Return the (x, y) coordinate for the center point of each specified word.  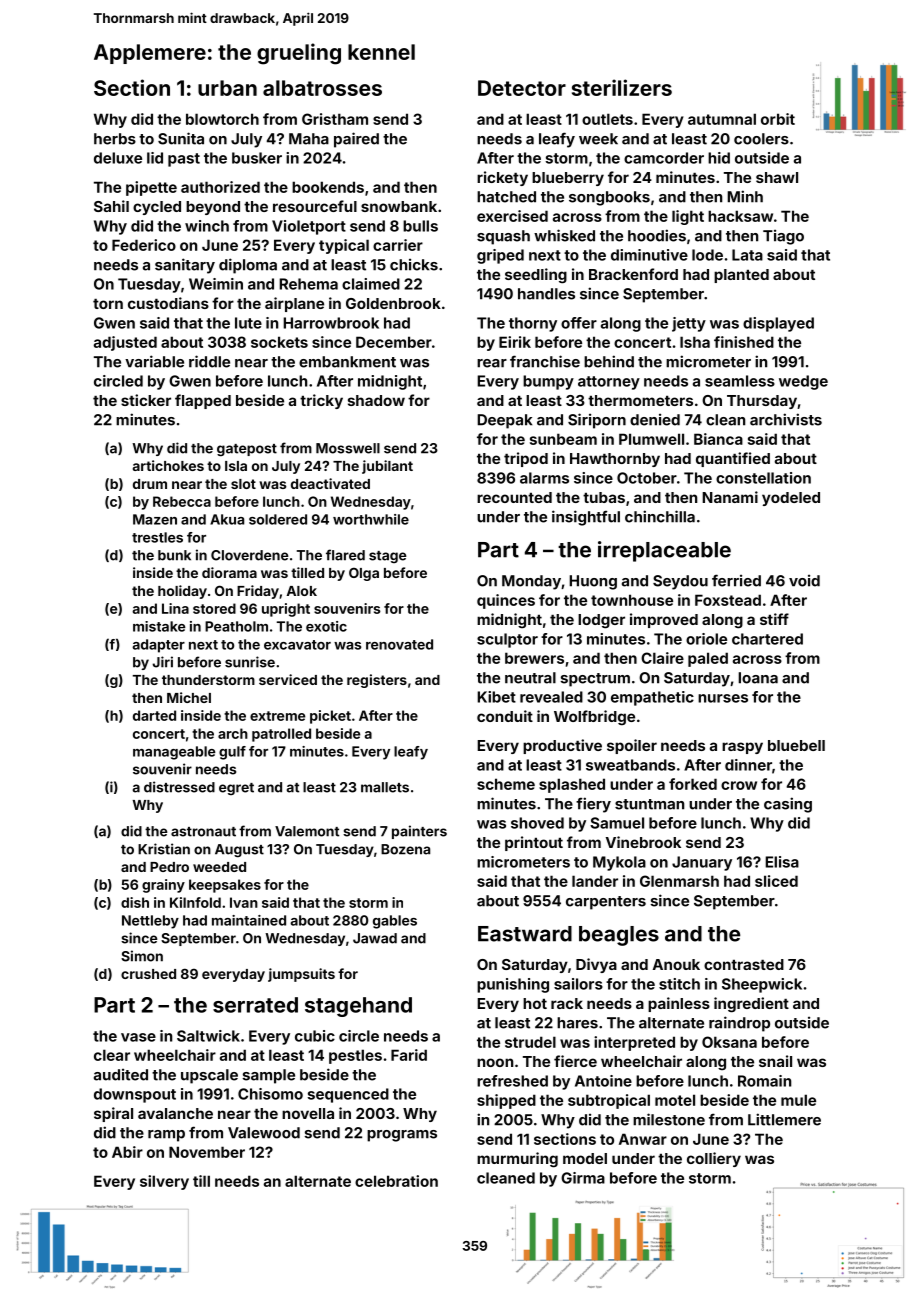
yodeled (791, 499)
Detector (522, 88)
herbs (115, 139)
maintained (249, 920)
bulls (420, 226)
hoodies (657, 235)
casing (788, 805)
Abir (127, 1152)
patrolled (281, 735)
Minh (745, 196)
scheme (506, 784)
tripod (526, 459)
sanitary (185, 266)
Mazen (155, 519)
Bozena (405, 849)
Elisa (782, 862)
